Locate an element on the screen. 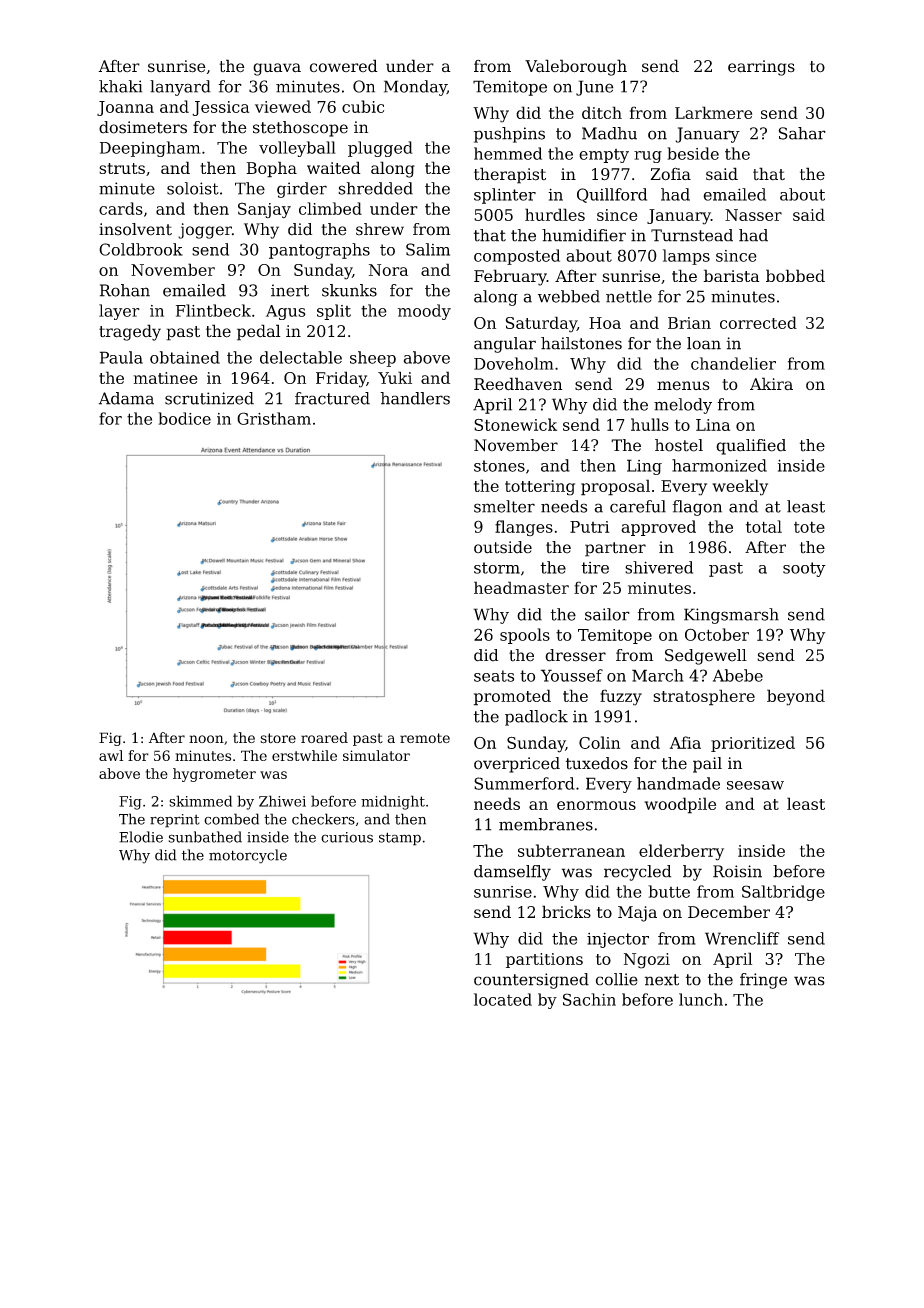 The height and width of the screenshot is (1308, 924). awl is located at coordinates (111, 755).
